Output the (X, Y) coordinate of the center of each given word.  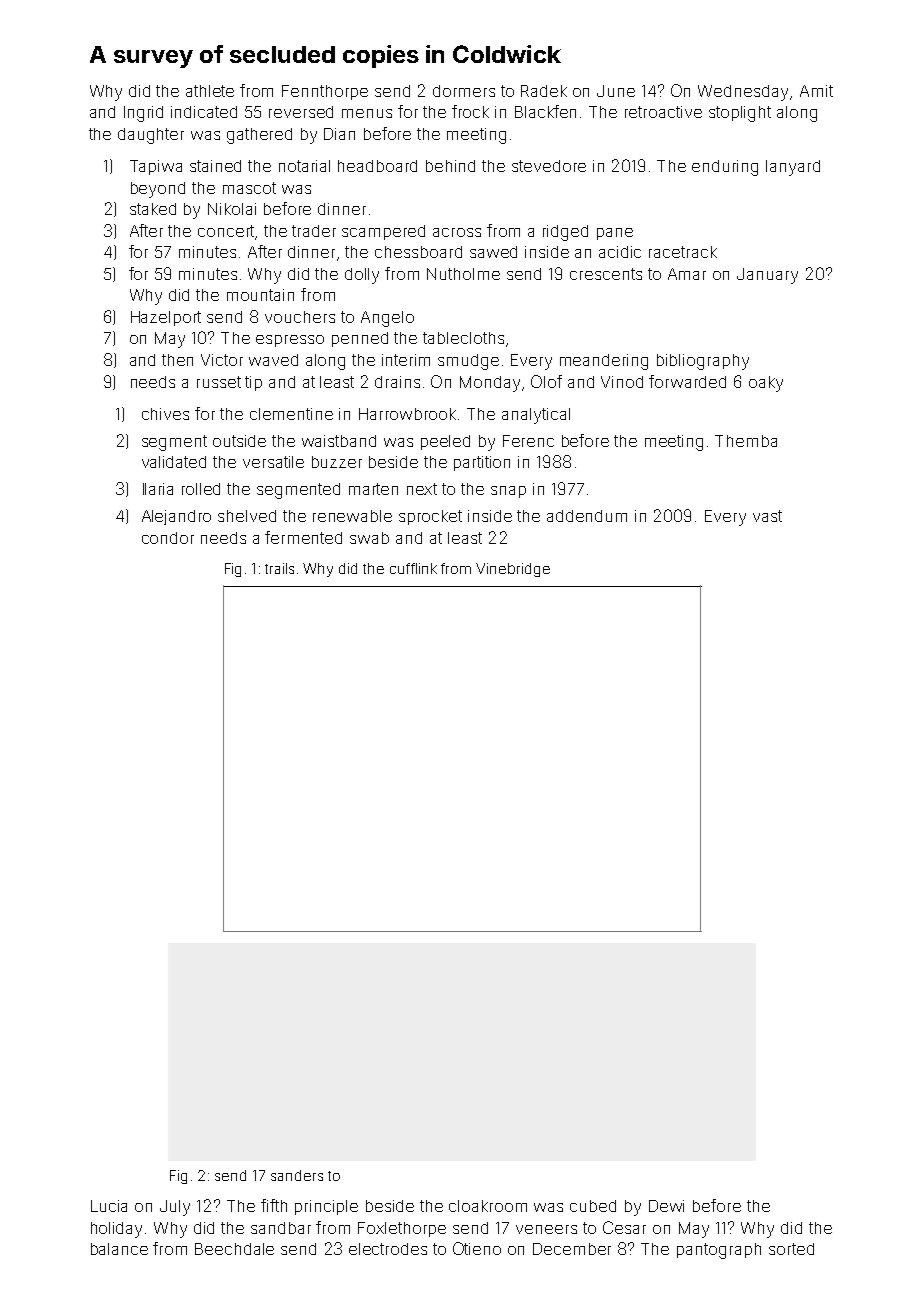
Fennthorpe (325, 92)
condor (168, 538)
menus (367, 113)
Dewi (666, 1206)
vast (767, 516)
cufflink (413, 568)
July (175, 1208)
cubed (593, 1206)
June (616, 91)
